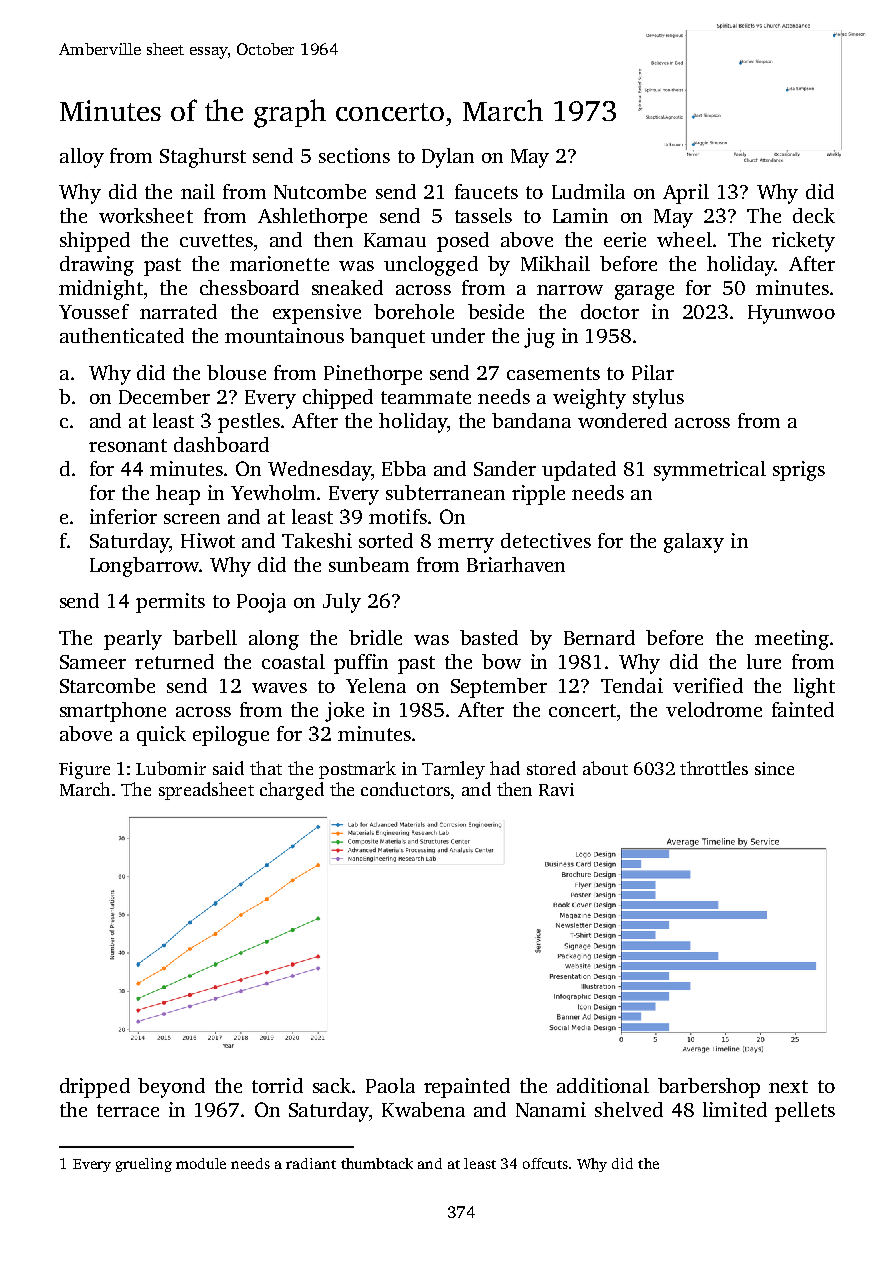 The width and height of the image is (894, 1268). Describe the element at coordinates (369, 564) in the image. I see `sunbeam` at that location.
